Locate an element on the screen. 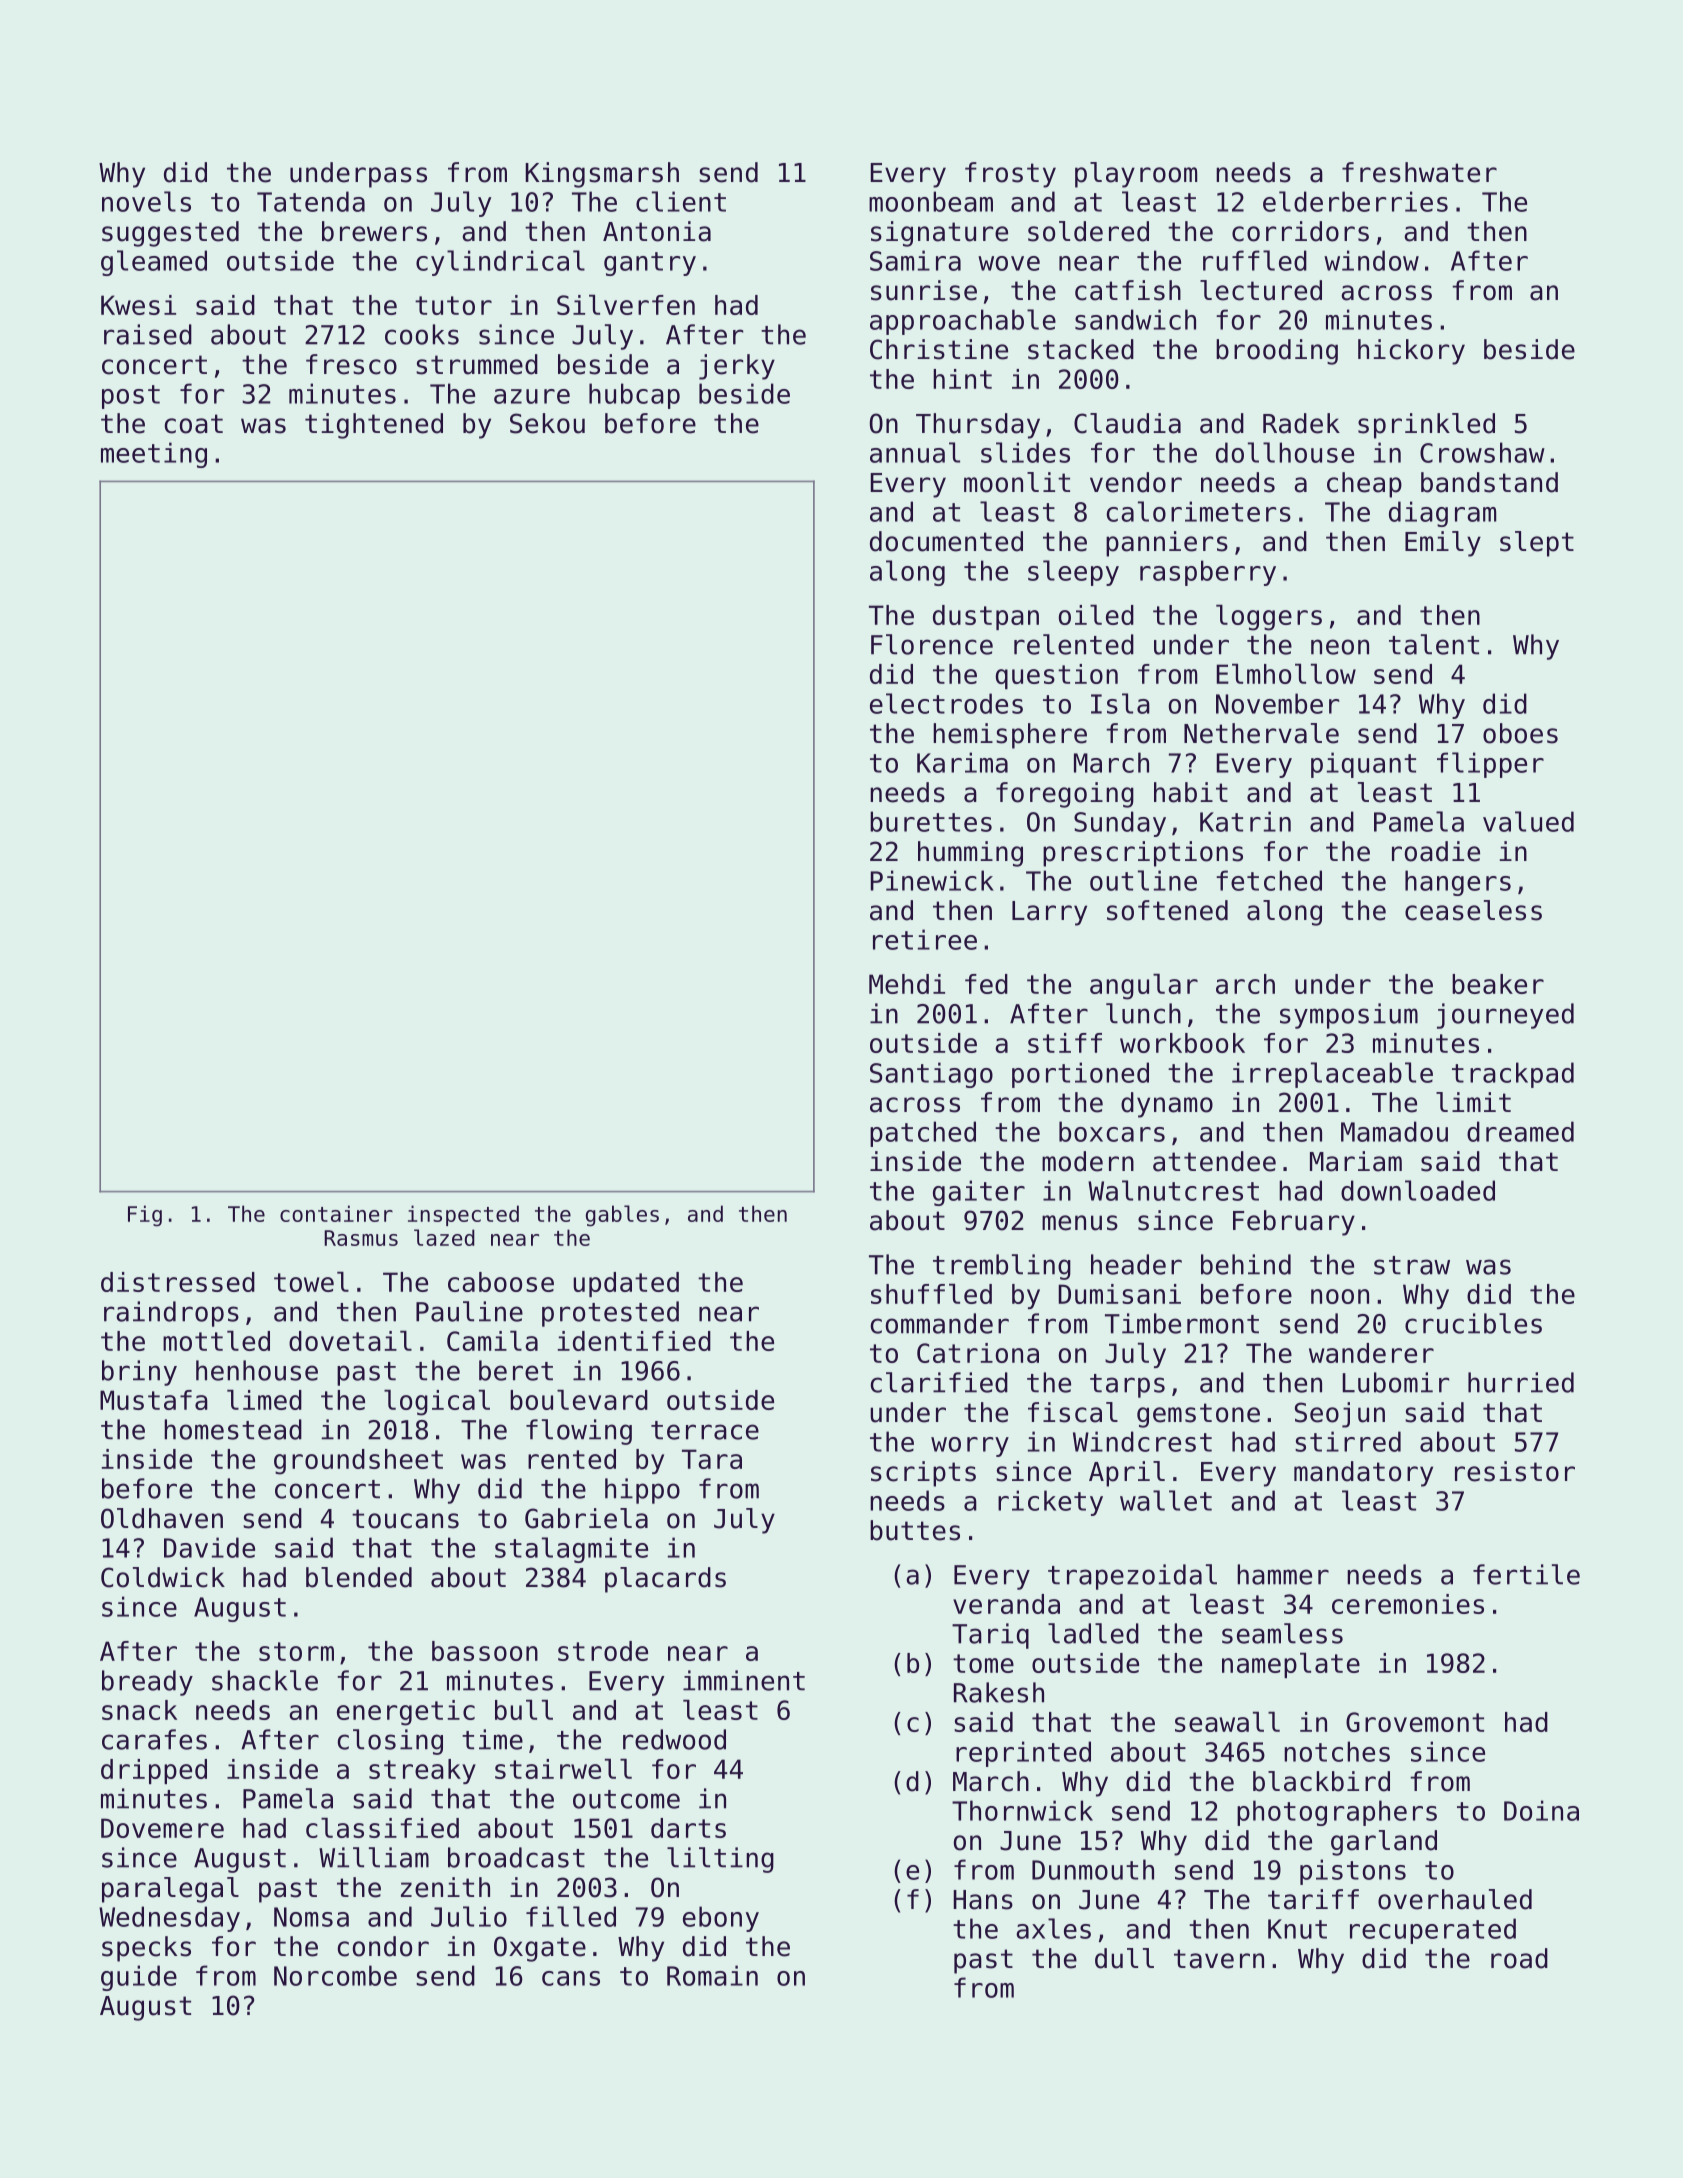  post is located at coordinates (131, 397).
